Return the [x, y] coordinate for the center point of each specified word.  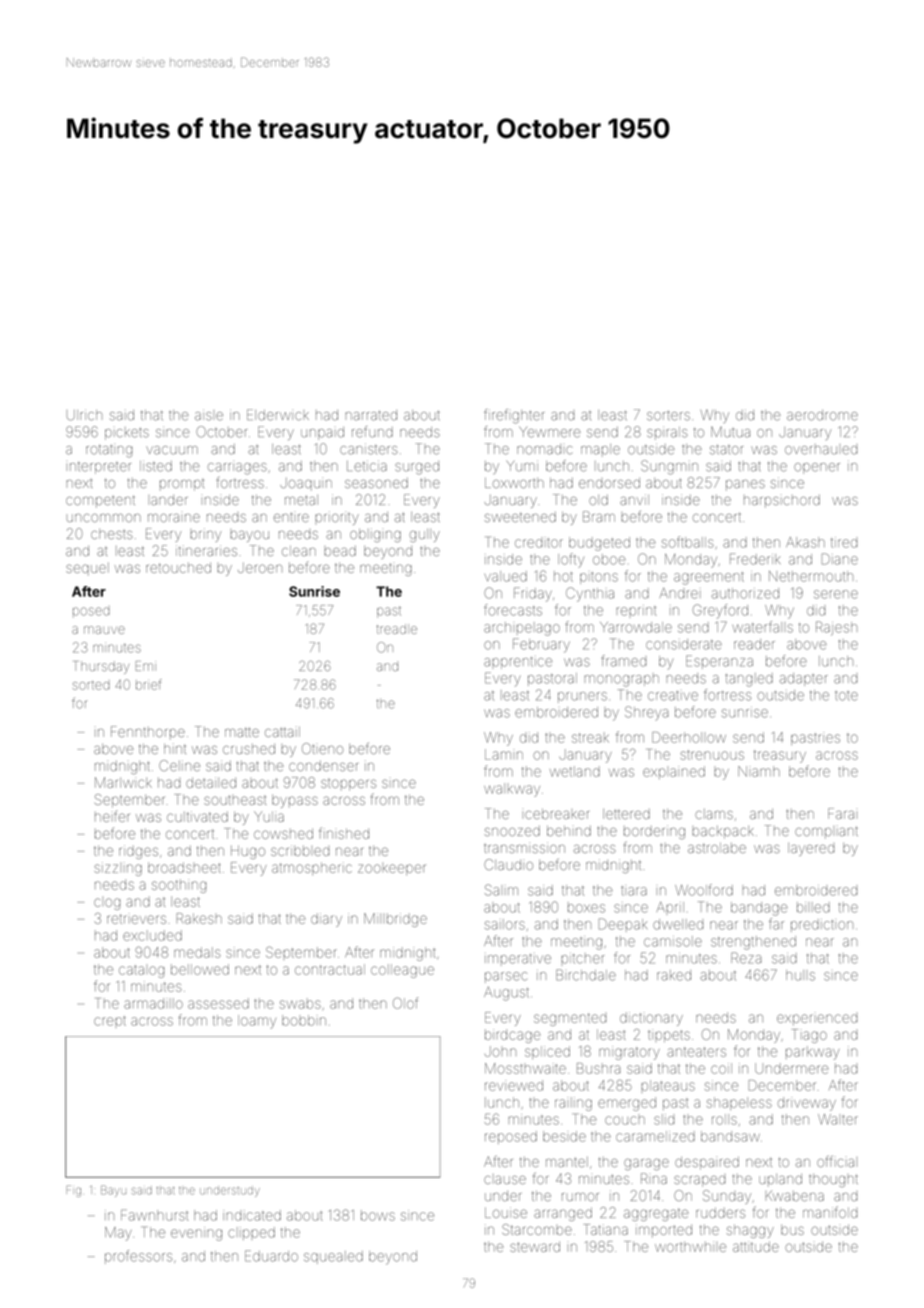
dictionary [651, 1019]
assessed [218, 1003]
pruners [582, 697]
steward [535, 1247]
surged [417, 468]
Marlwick [123, 782]
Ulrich [84, 415]
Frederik [755, 559]
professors [138, 1257]
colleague [402, 971]
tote [846, 696]
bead [340, 551]
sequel [87, 569]
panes [745, 485]
